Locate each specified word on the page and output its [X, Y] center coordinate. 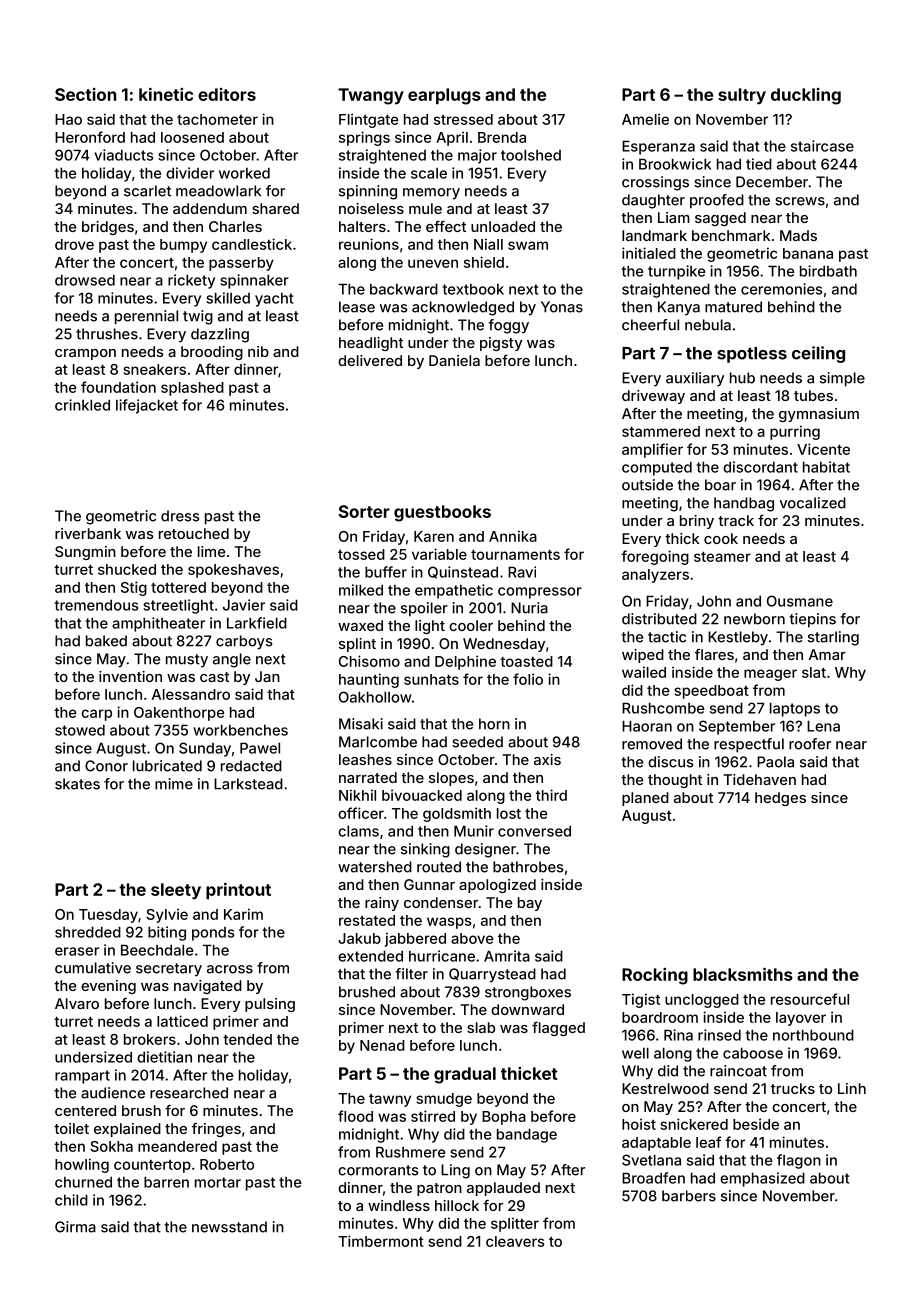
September [737, 727]
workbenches [240, 730]
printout [238, 891]
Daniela [454, 360]
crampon [85, 354]
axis [547, 759]
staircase [822, 146]
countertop [152, 1166]
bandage [527, 1135]
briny [697, 522]
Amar [827, 654]
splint [357, 645]
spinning [368, 192]
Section [86, 94]
